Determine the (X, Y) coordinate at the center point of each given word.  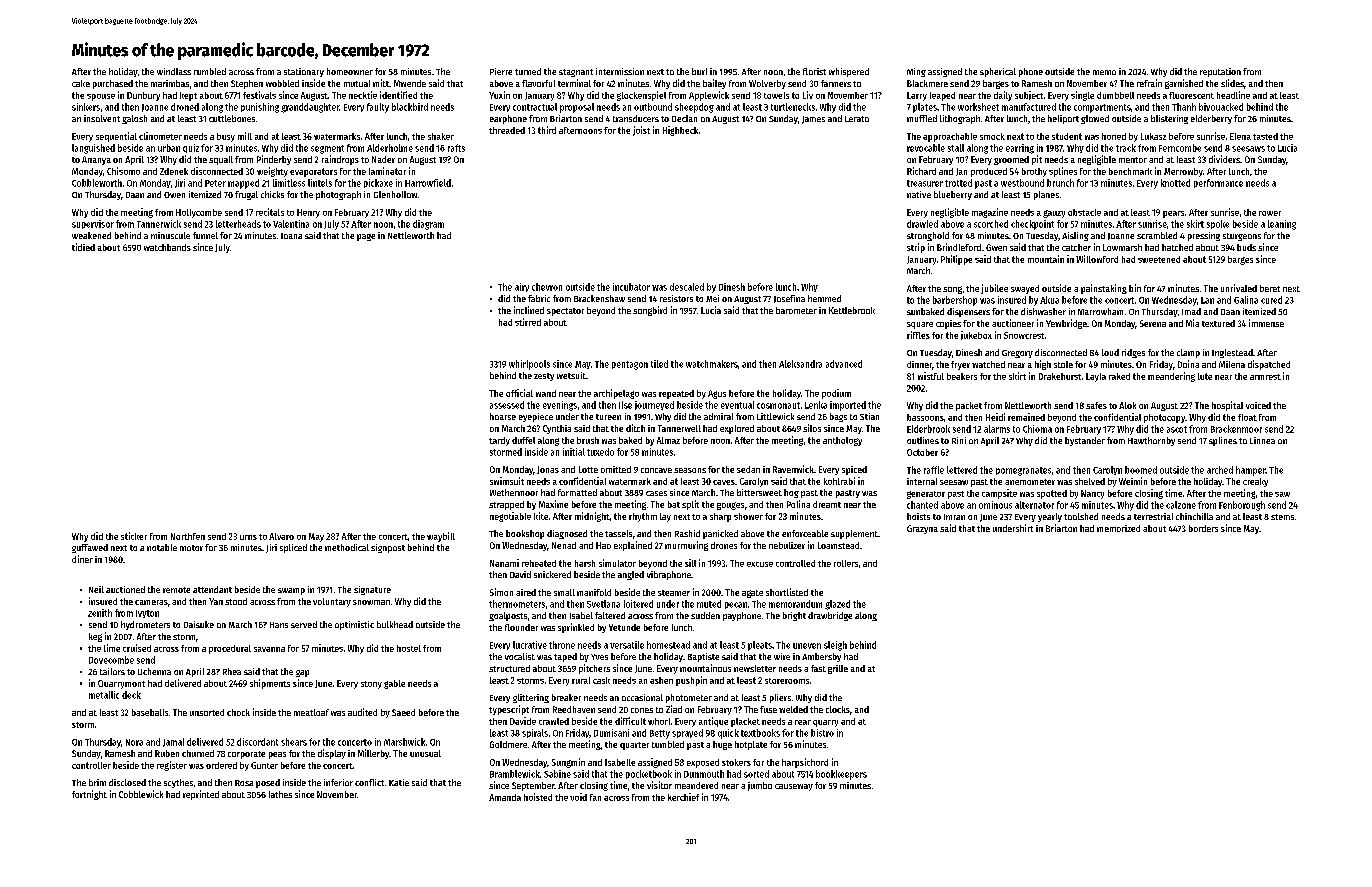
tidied (83, 247)
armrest (1265, 377)
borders (1203, 528)
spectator (565, 312)
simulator (617, 563)
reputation (1220, 72)
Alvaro (281, 536)
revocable (926, 148)
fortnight (89, 795)
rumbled (210, 71)
